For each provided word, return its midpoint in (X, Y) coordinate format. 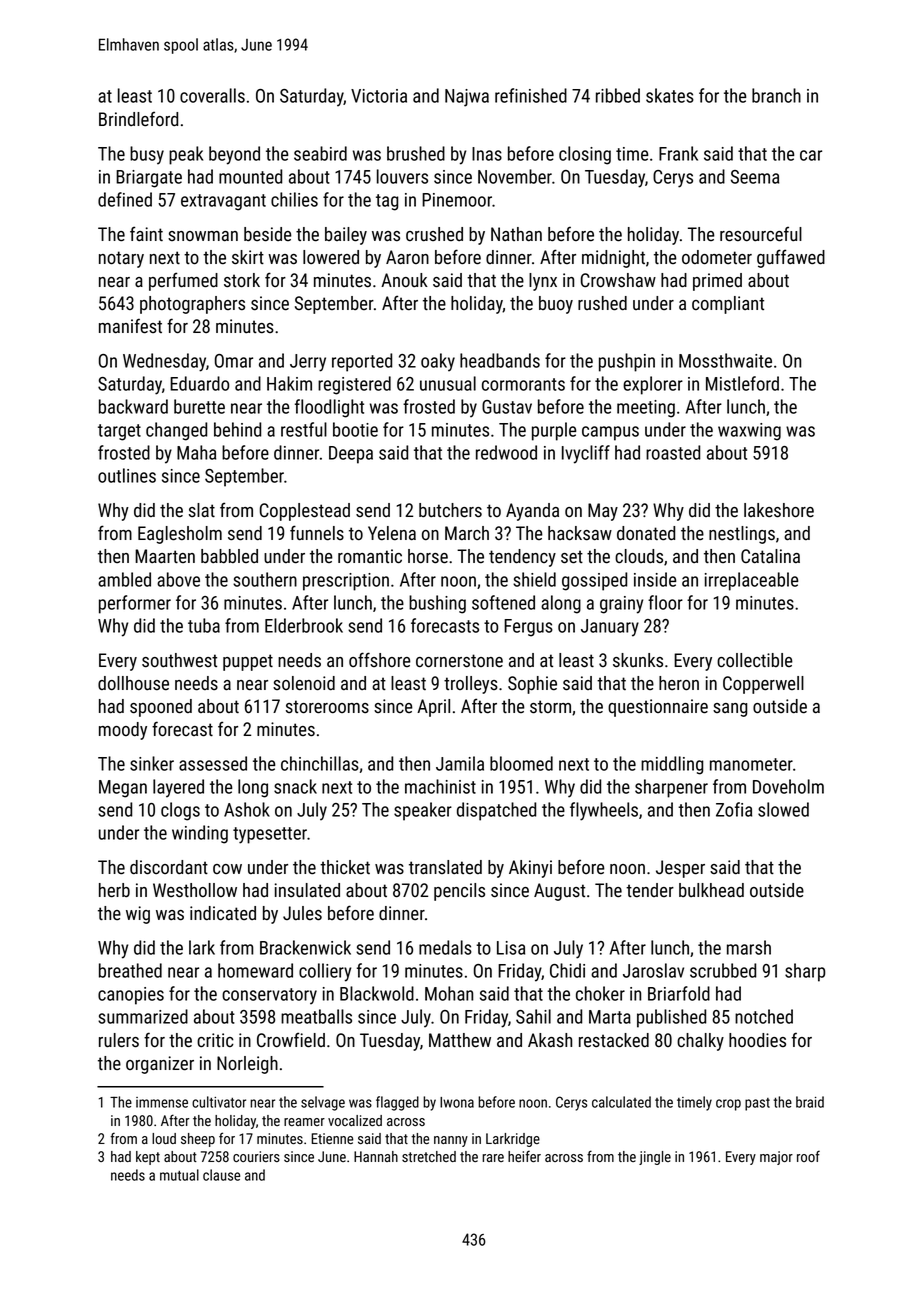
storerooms (327, 707)
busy (147, 155)
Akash (550, 1040)
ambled (124, 579)
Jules (302, 913)
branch (776, 95)
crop (728, 1105)
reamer (304, 1122)
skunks (638, 660)
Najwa (467, 98)
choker (600, 993)
